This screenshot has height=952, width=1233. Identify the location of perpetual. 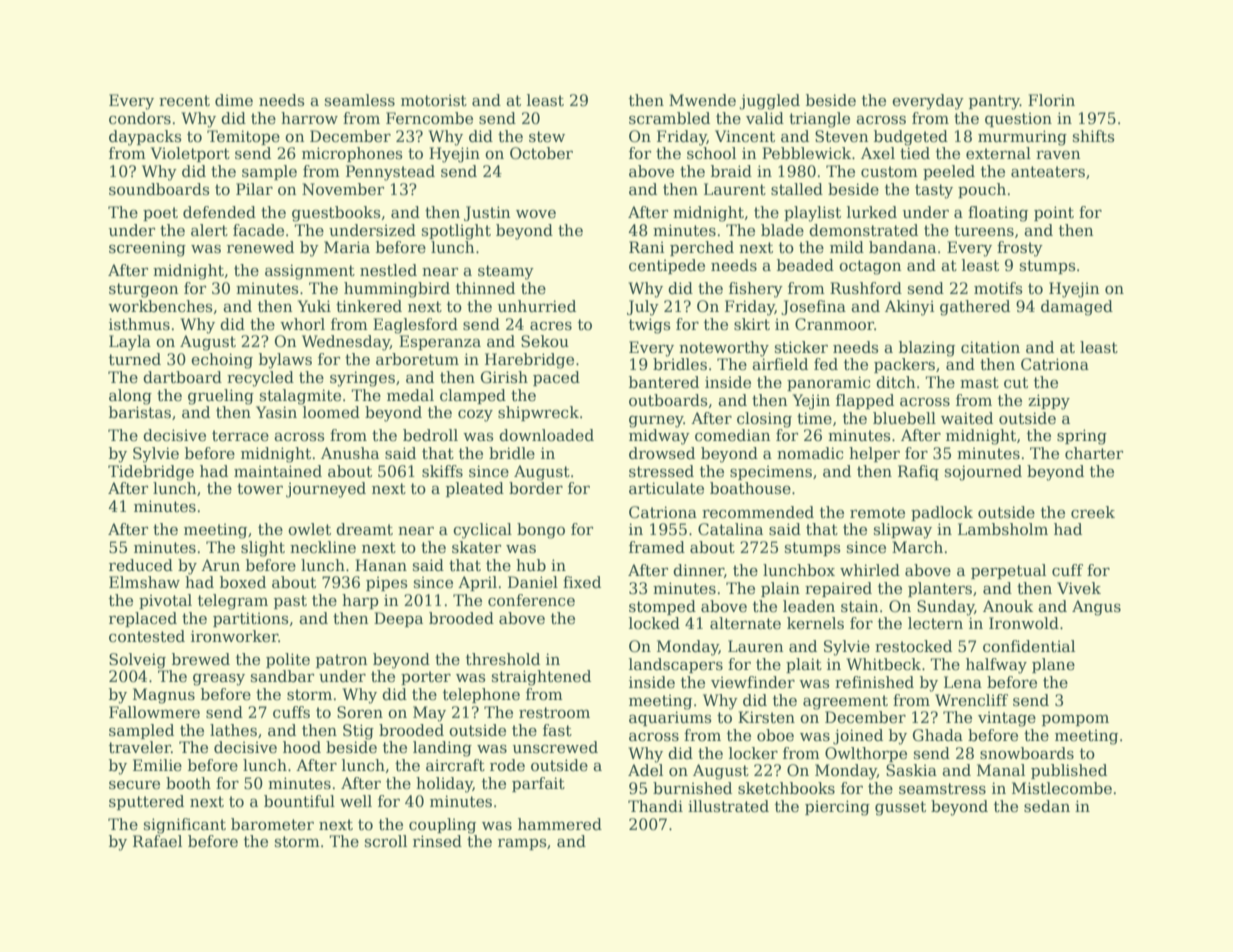
(1008, 571).
